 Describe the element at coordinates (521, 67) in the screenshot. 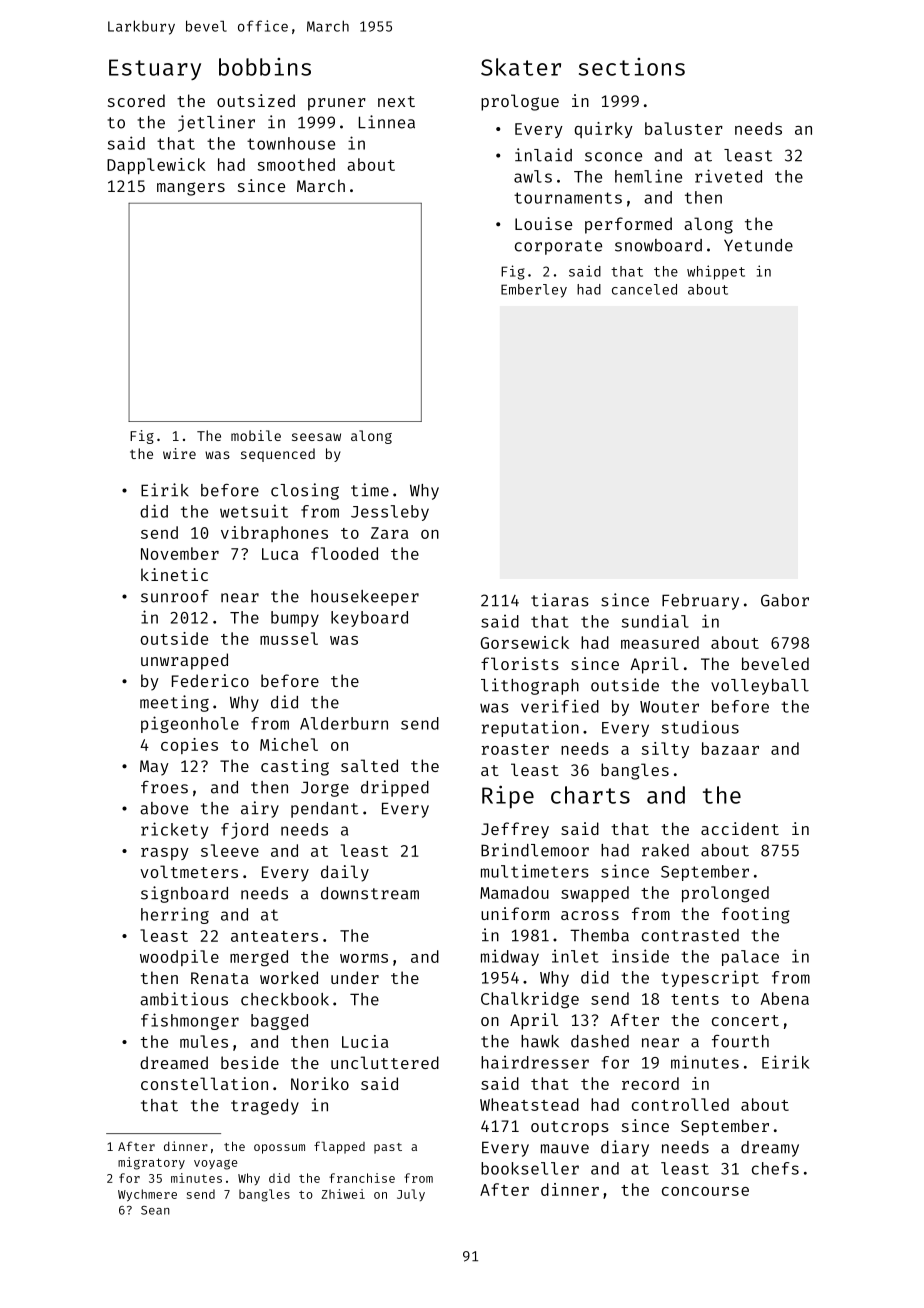

I see `Skater` at that location.
